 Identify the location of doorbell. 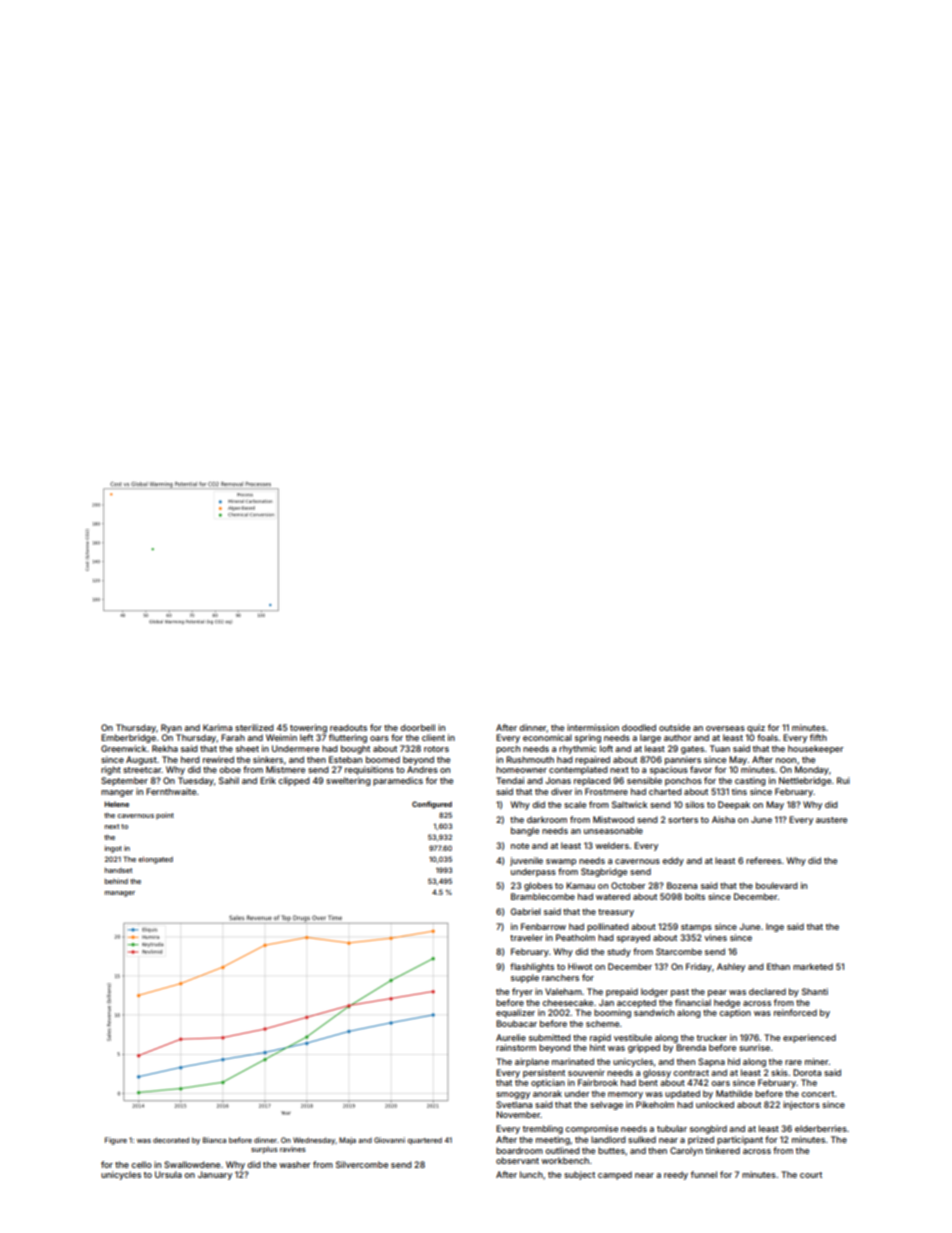
(417, 727).
